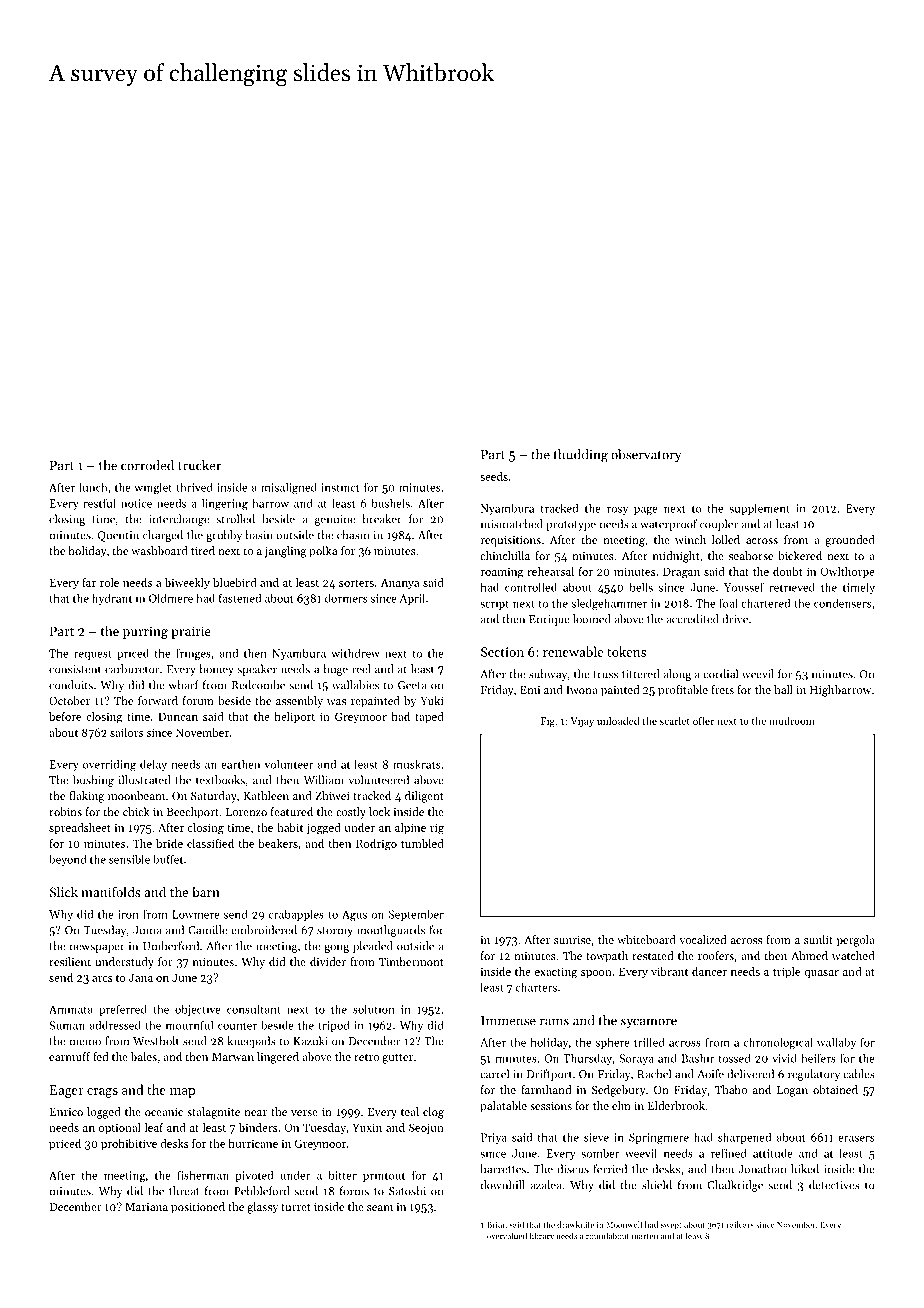  Describe the element at coordinates (676, 557) in the document. I see `midnight` at that location.
